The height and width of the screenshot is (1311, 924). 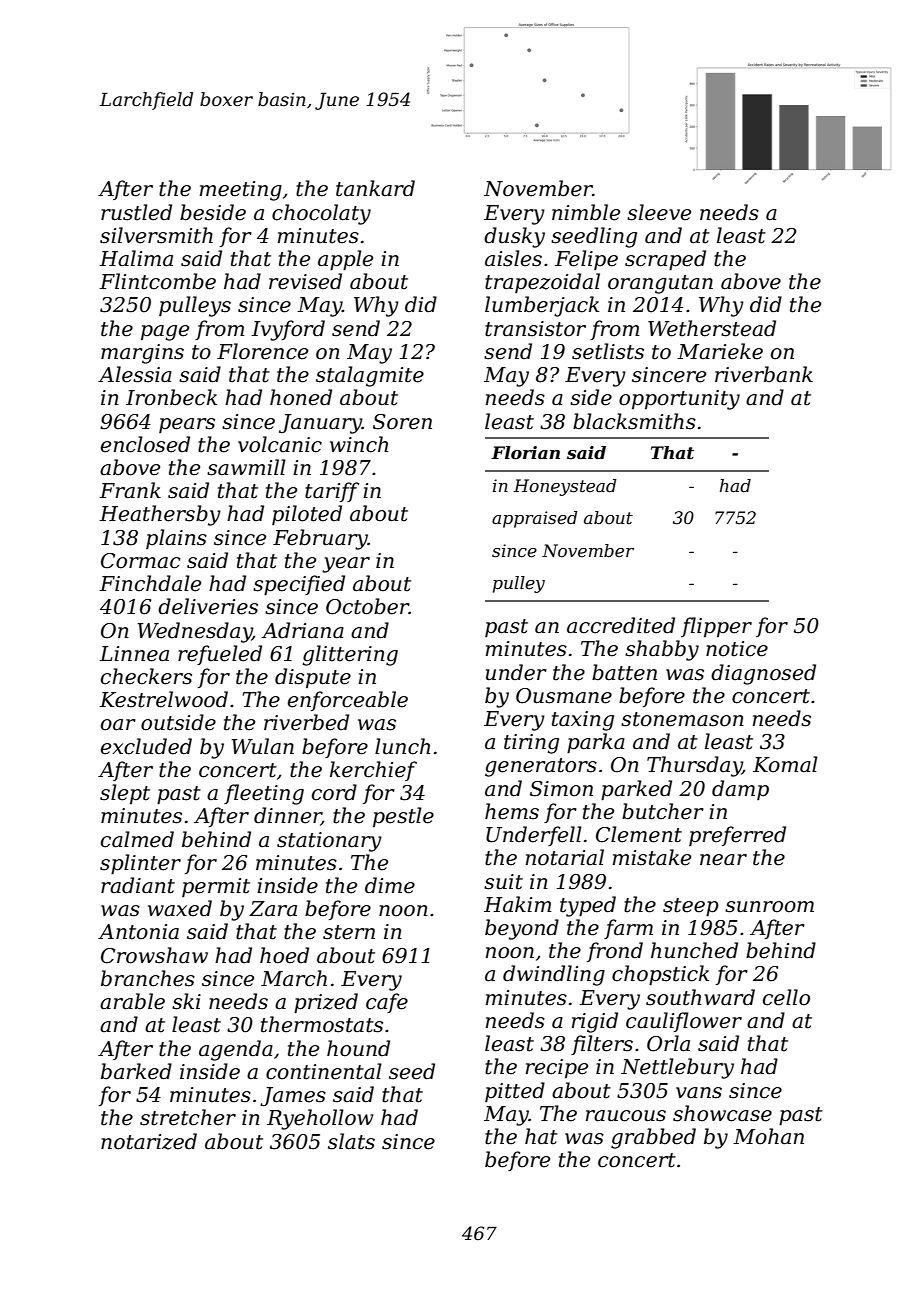 What do you see at coordinates (659, 212) in the screenshot?
I see `sleeve` at bounding box center [659, 212].
